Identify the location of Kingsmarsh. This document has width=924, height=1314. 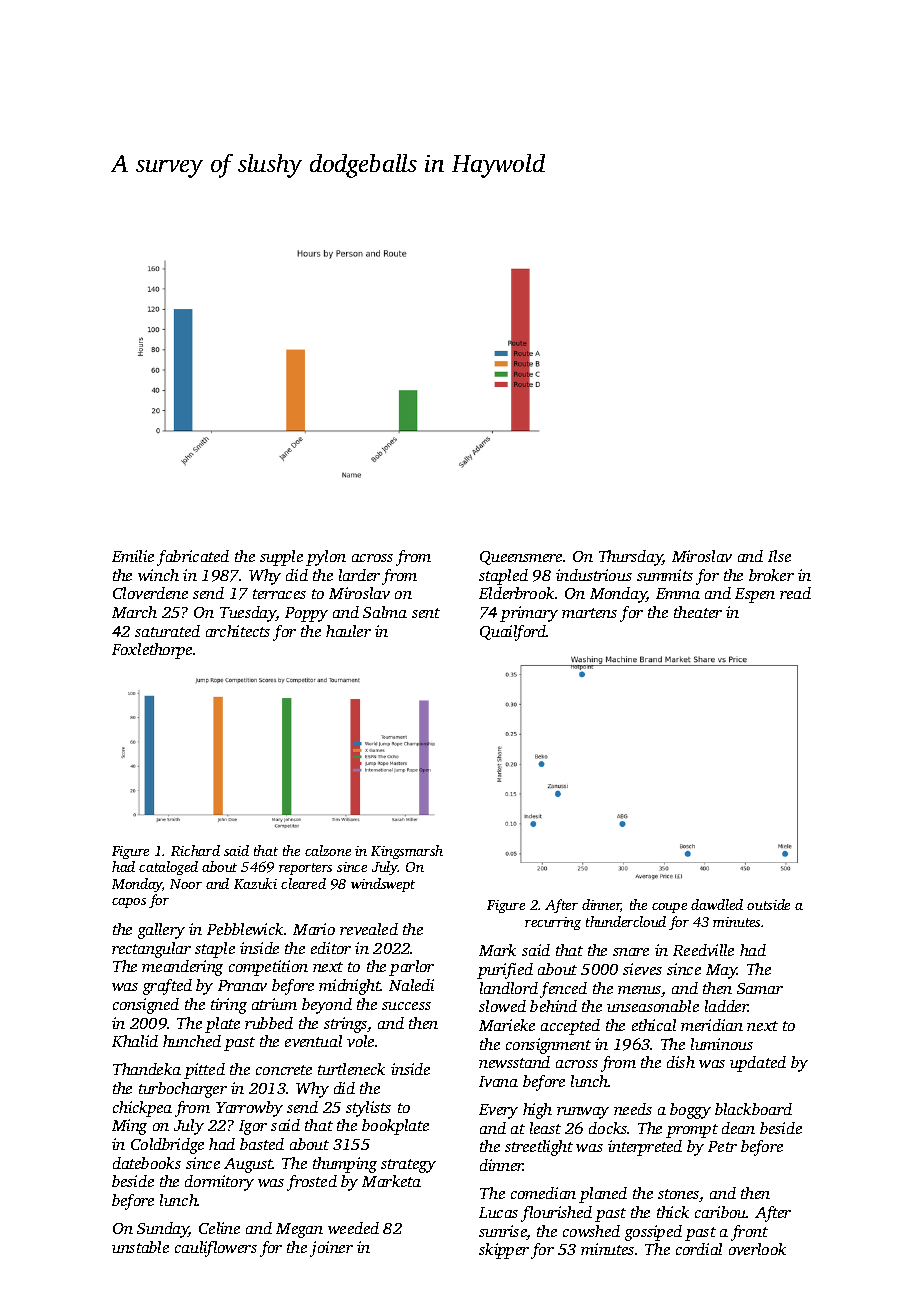
(407, 852).
